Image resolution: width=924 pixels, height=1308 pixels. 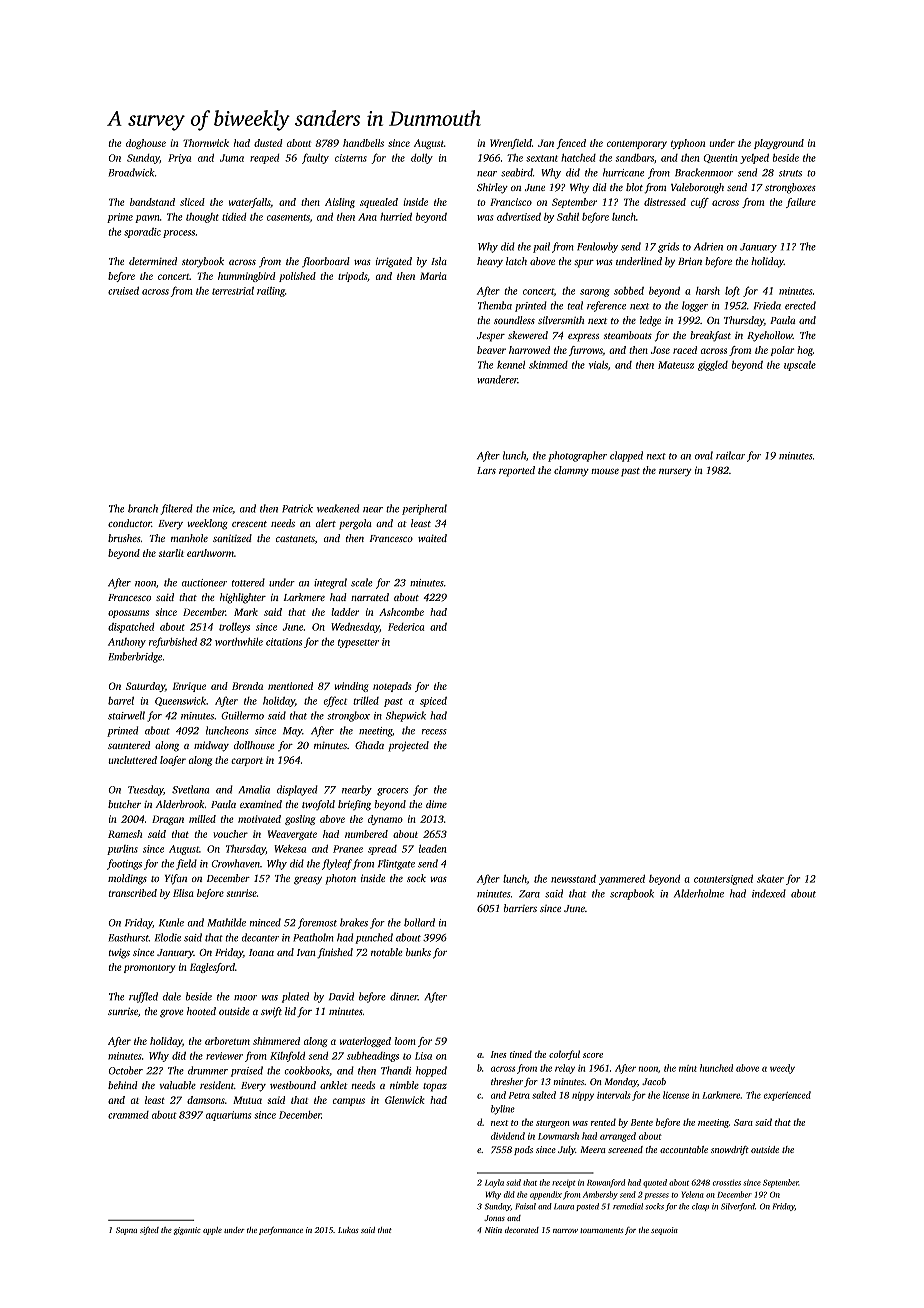 I want to click on performance, so click(x=281, y=1230).
